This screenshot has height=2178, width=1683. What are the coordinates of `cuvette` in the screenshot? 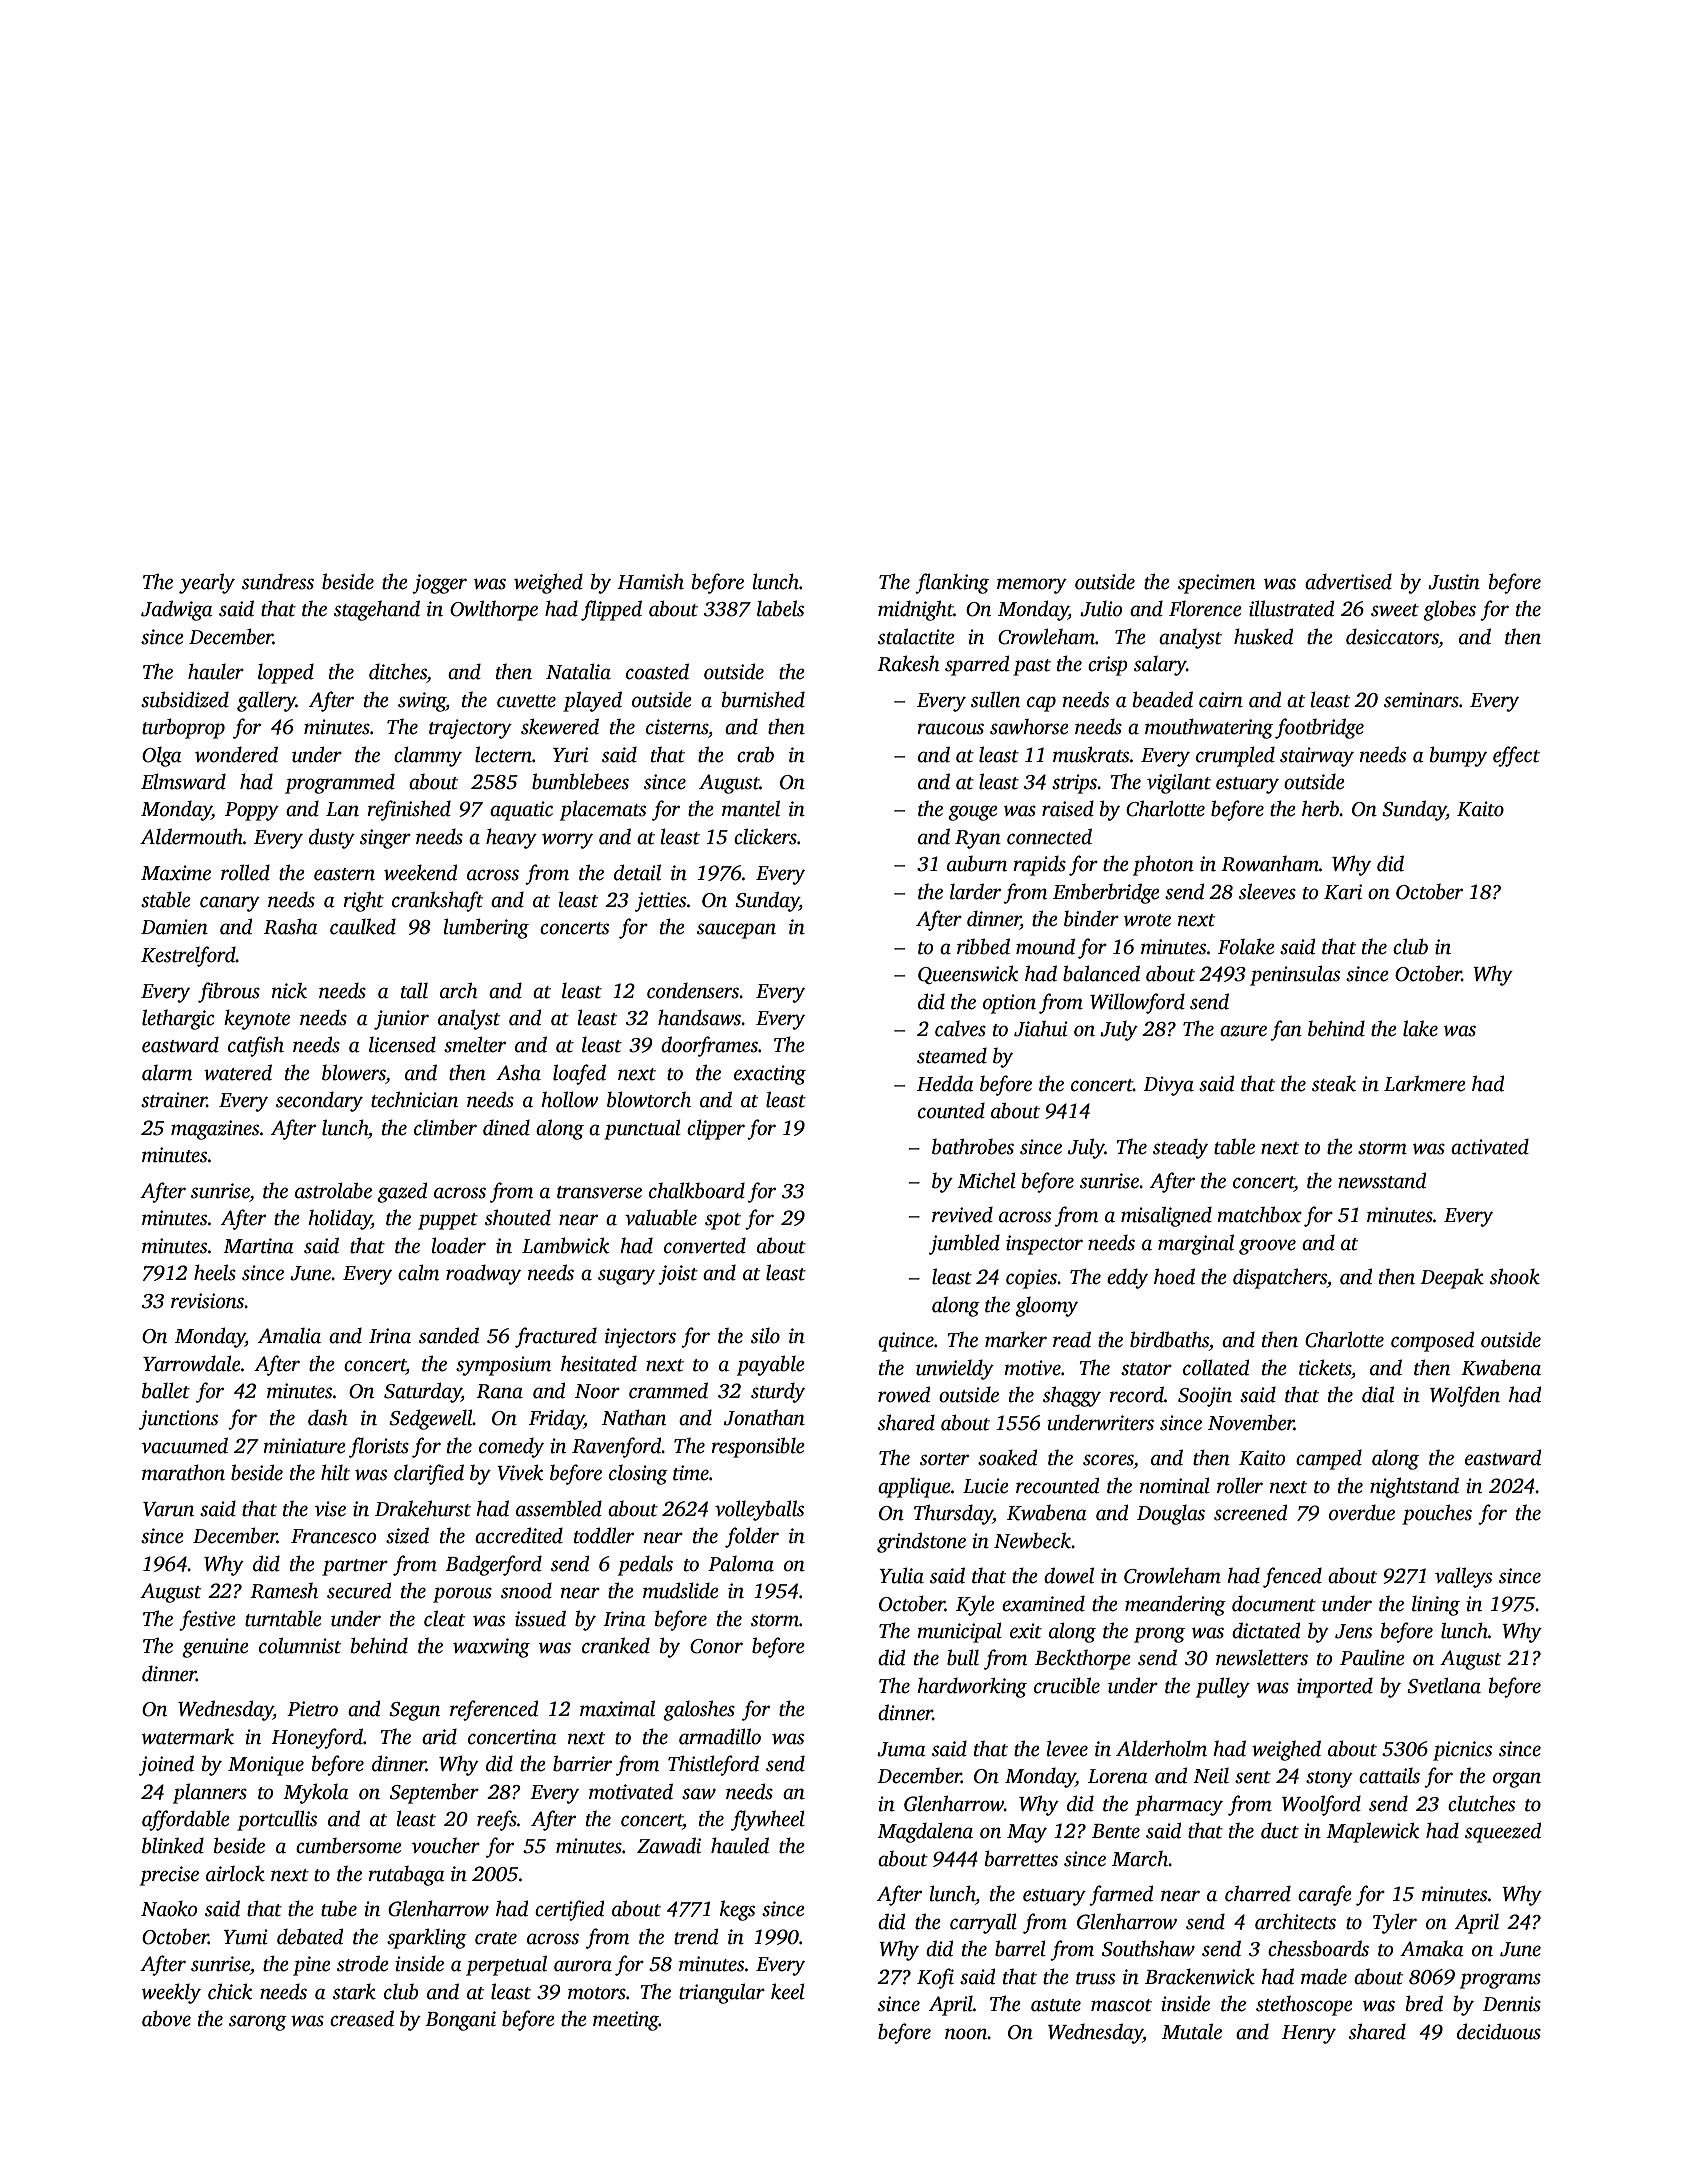 It's located at (526, 701).
